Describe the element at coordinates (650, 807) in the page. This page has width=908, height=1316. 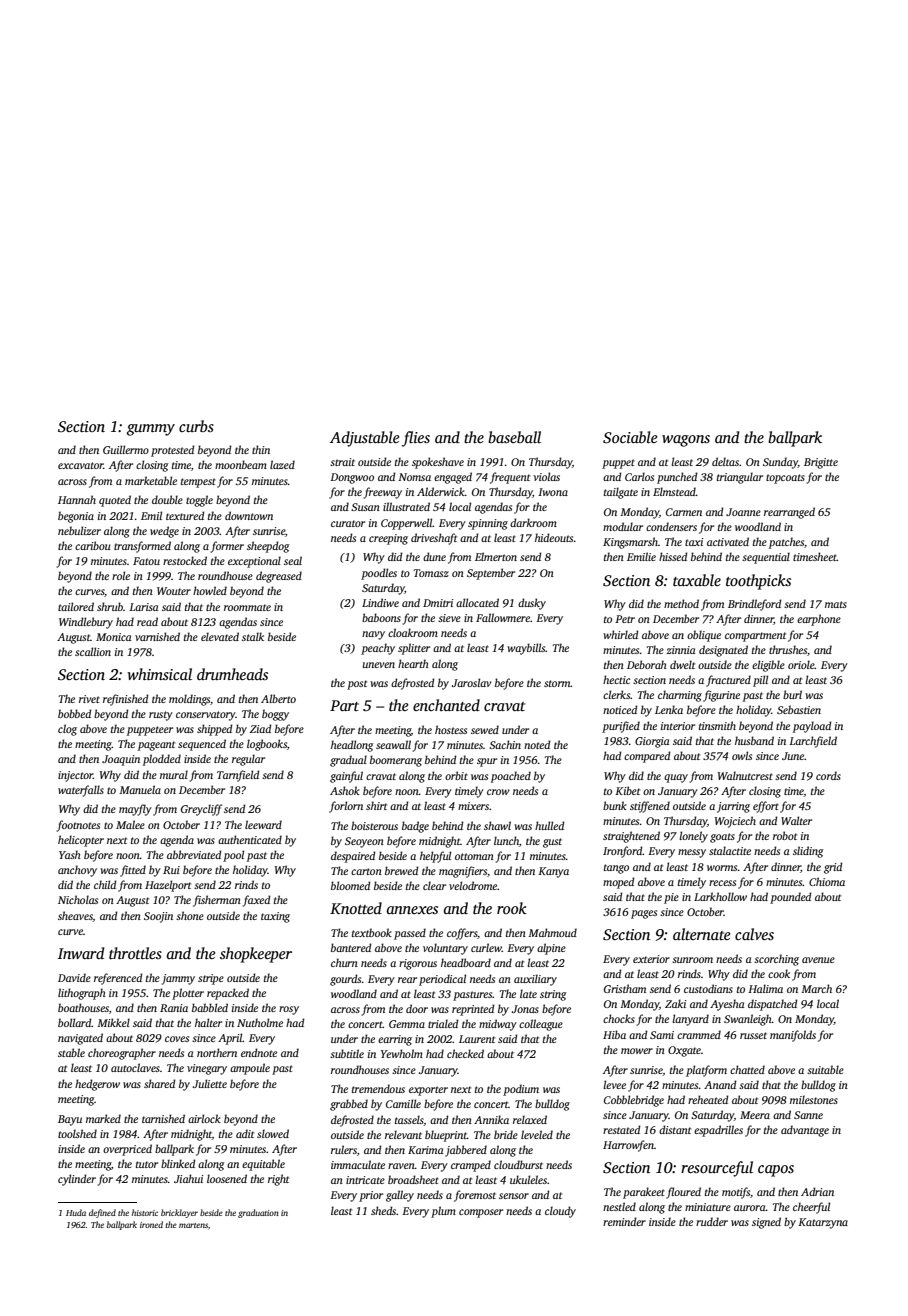
I see `stiffened` at that location.
